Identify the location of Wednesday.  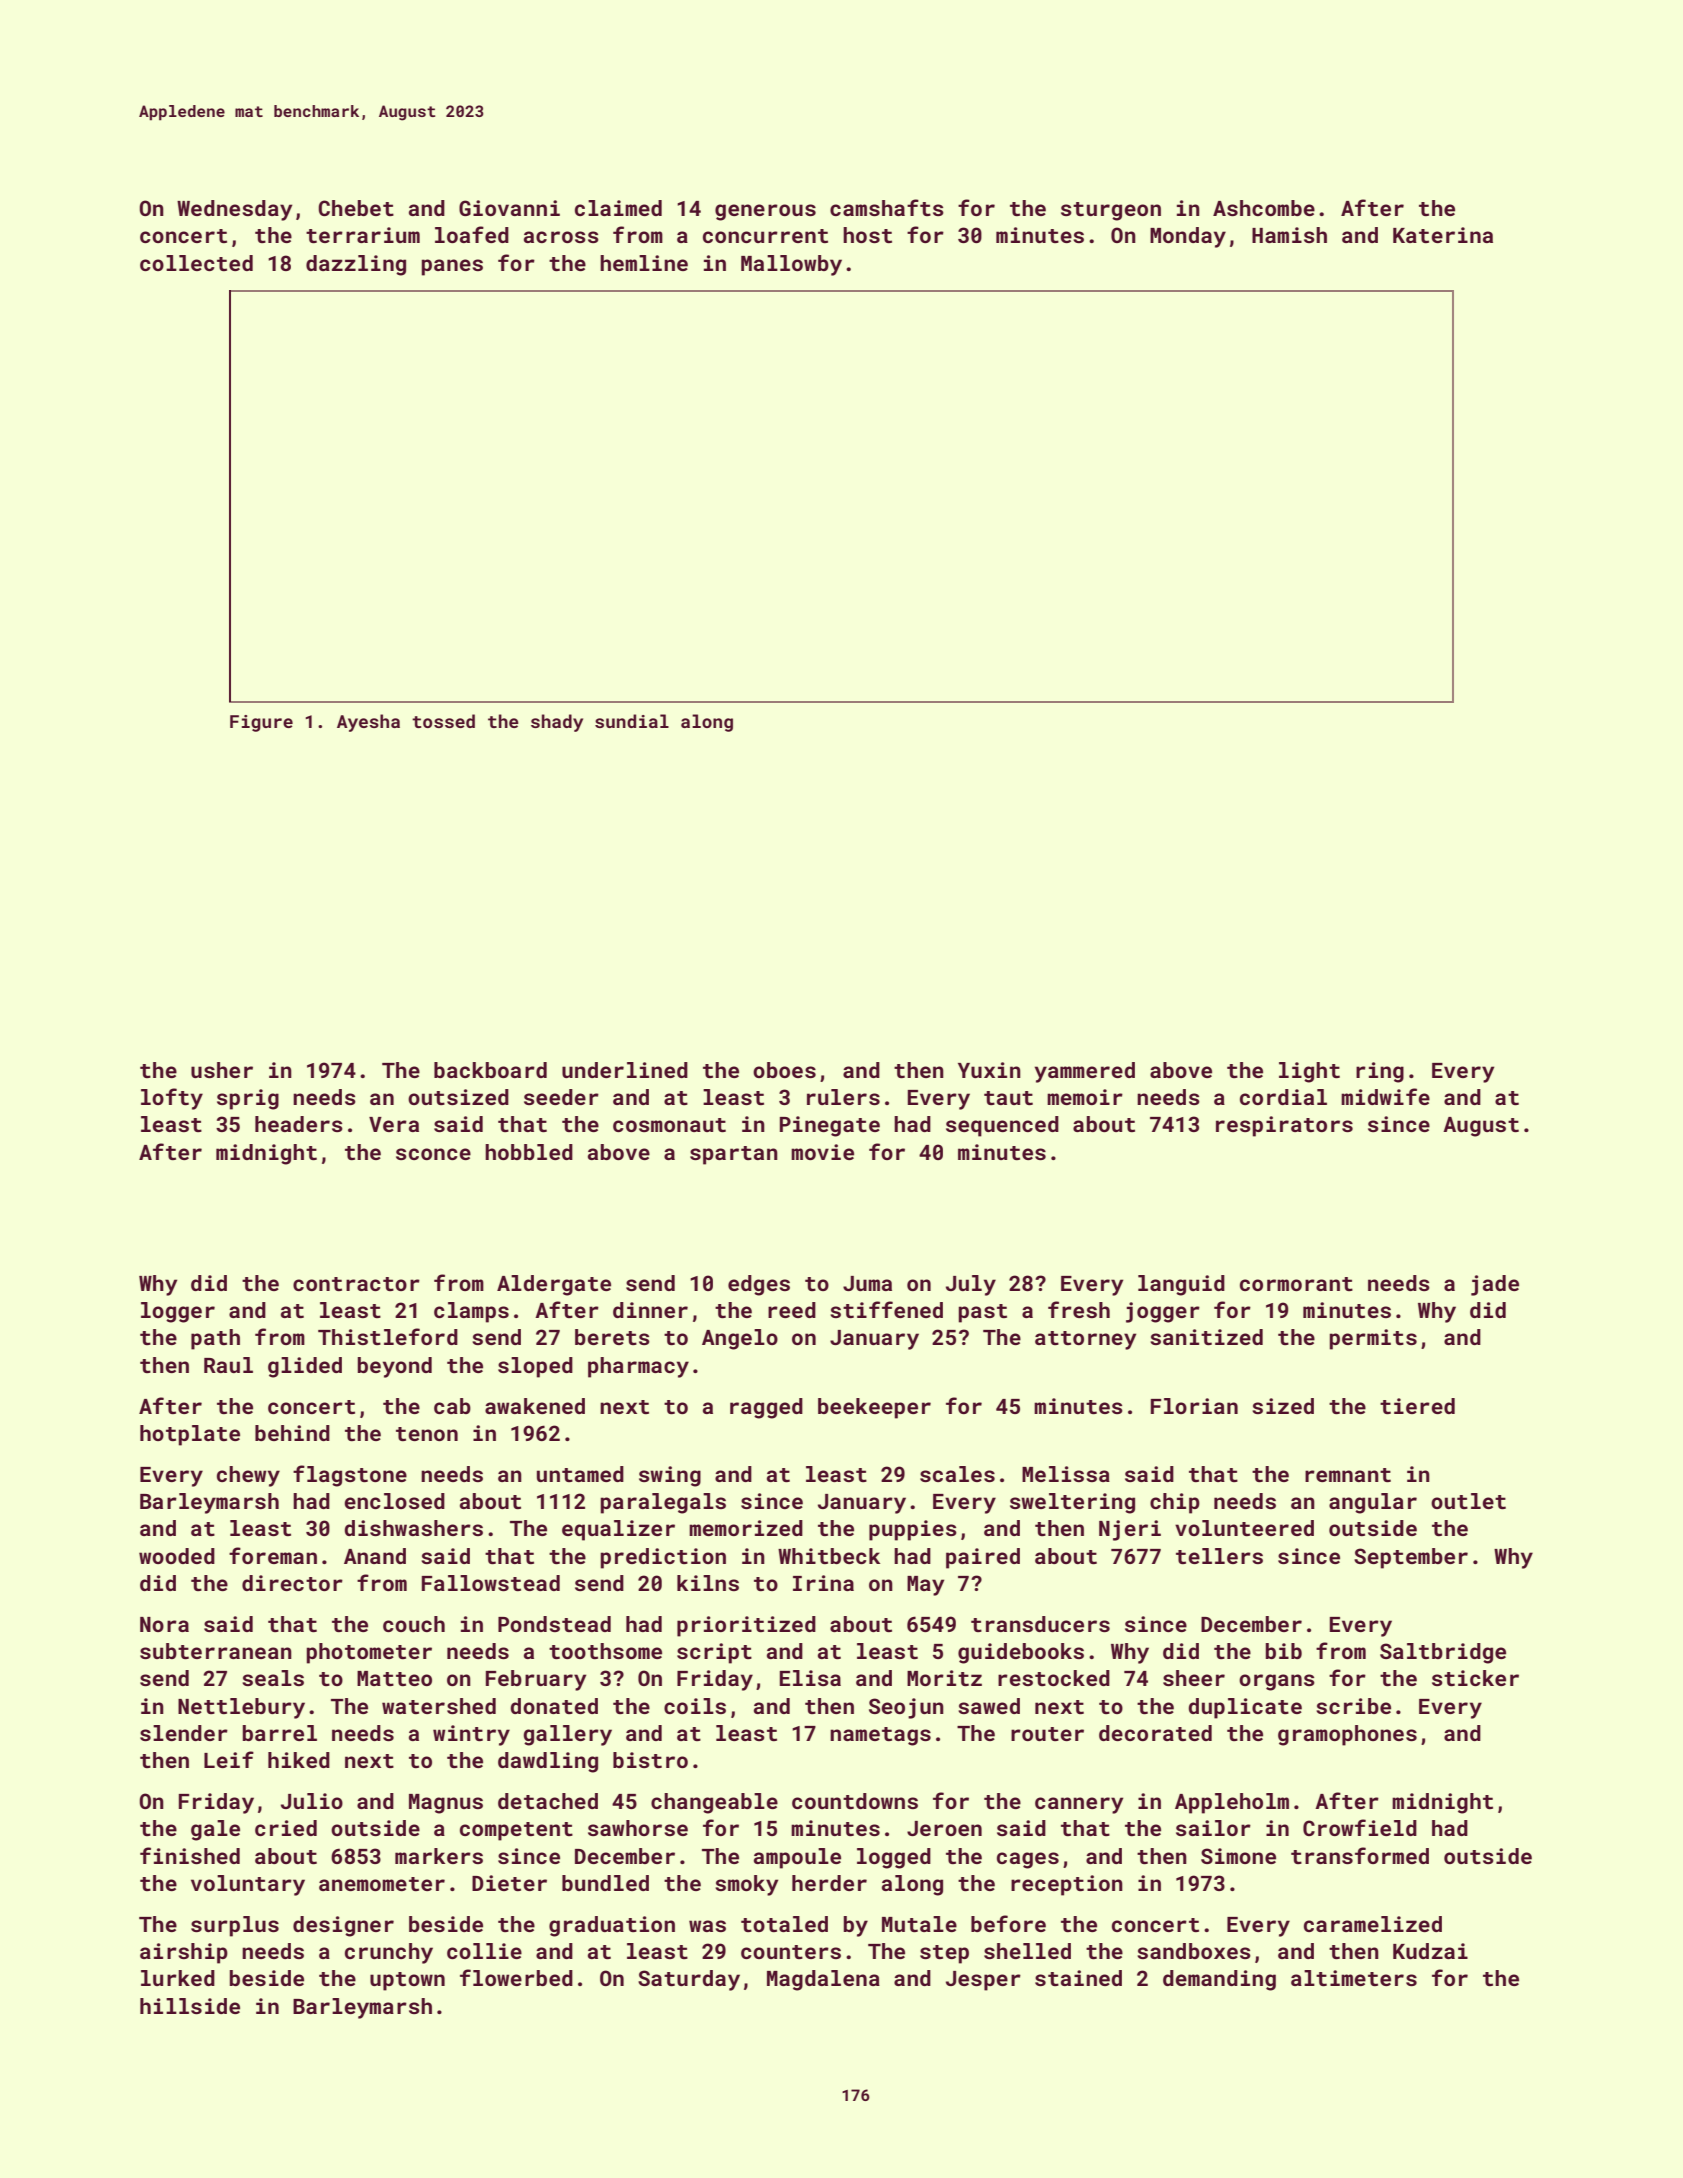
(234, 210).
